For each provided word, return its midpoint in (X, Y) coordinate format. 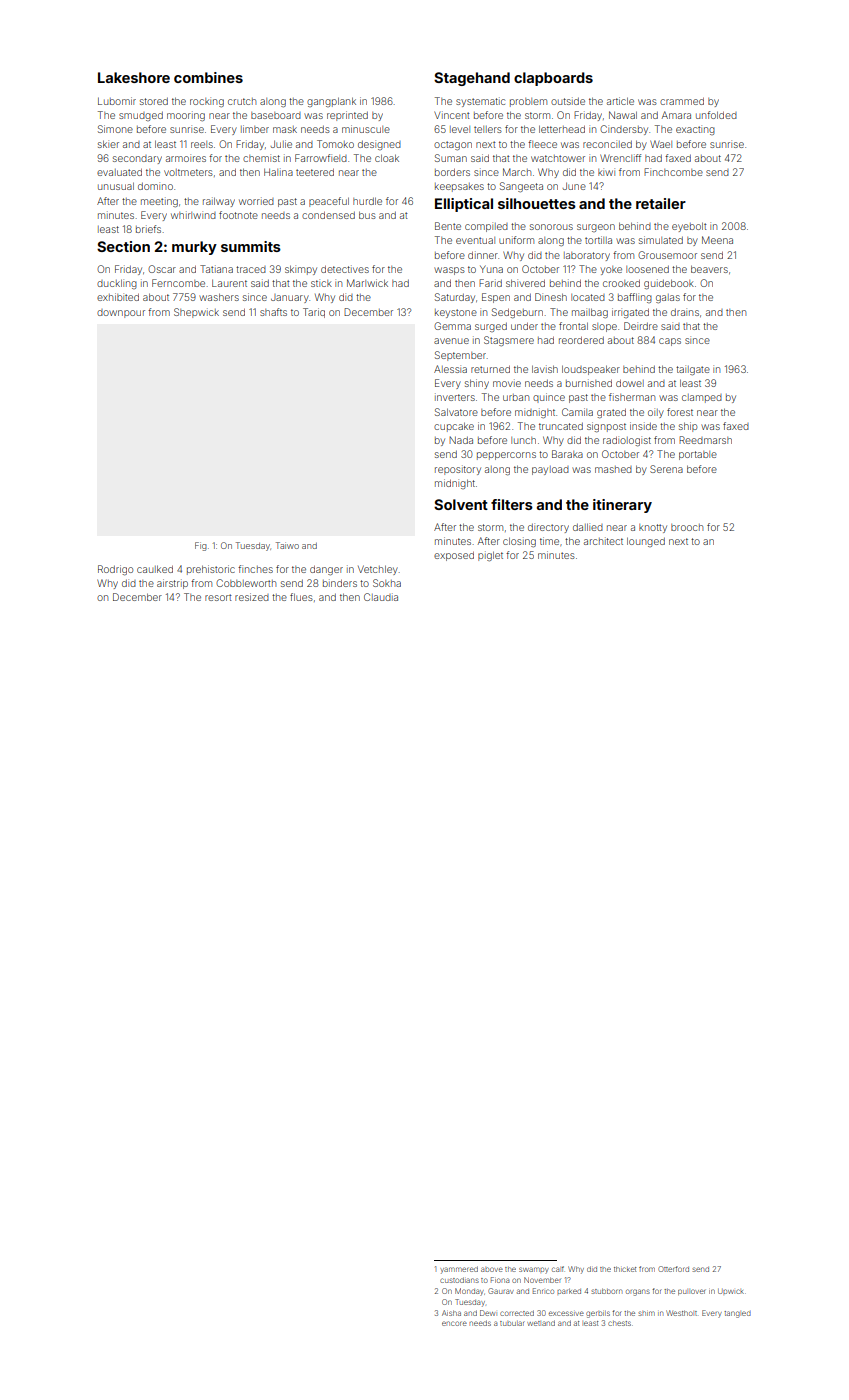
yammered (459, 1270)
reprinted (347, 116)
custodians (459, 1280)
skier (108, 144)
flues (301, 597)
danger (326, 570)
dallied (588, 527)
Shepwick (196, 313)
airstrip (172, 584)
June (574, 186)
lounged (646, 542)
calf (558, 1269)
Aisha (451, 1313)
